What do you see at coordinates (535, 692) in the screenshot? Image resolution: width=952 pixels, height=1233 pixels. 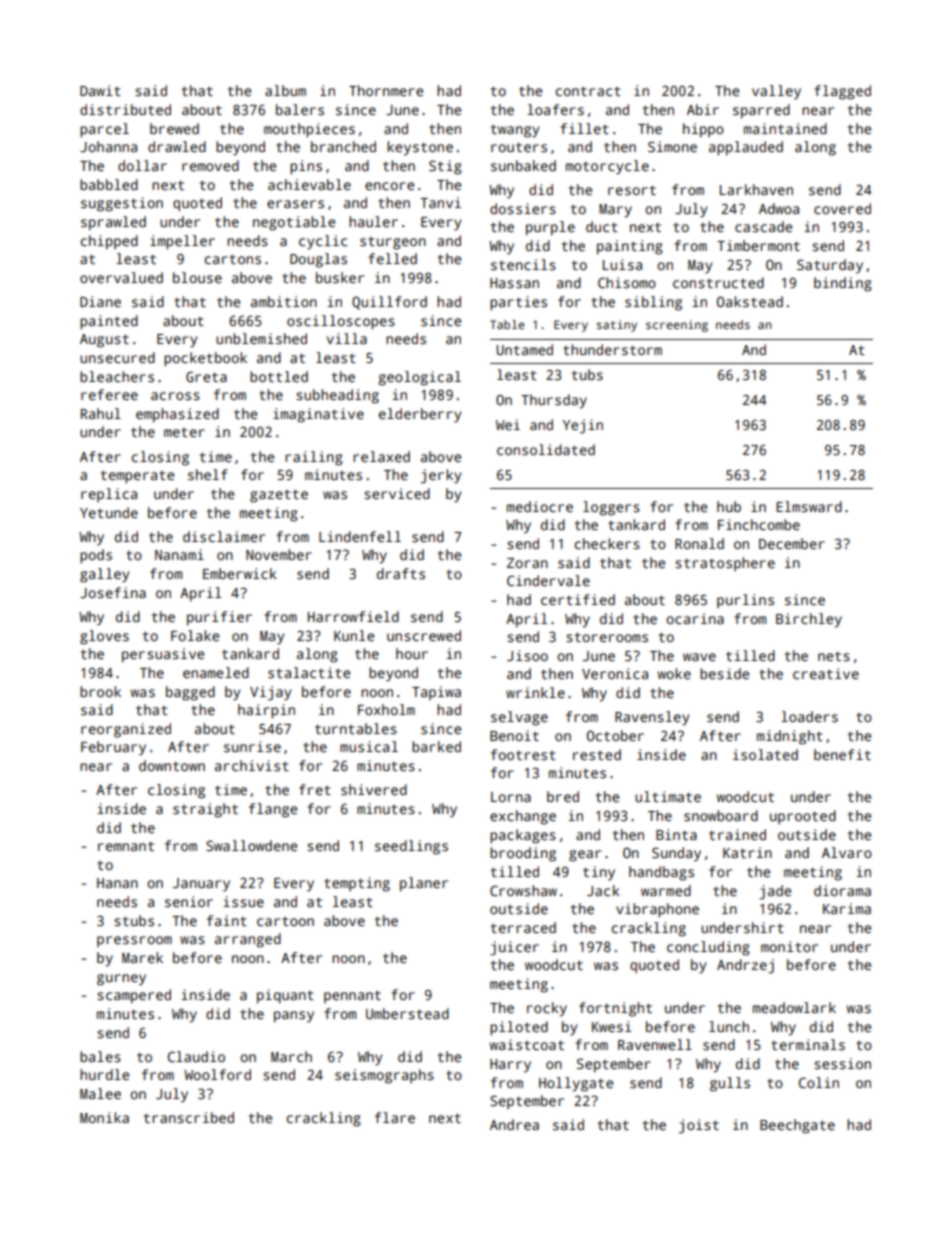 I see `wrinkle` at bounding box center [535, 692].
